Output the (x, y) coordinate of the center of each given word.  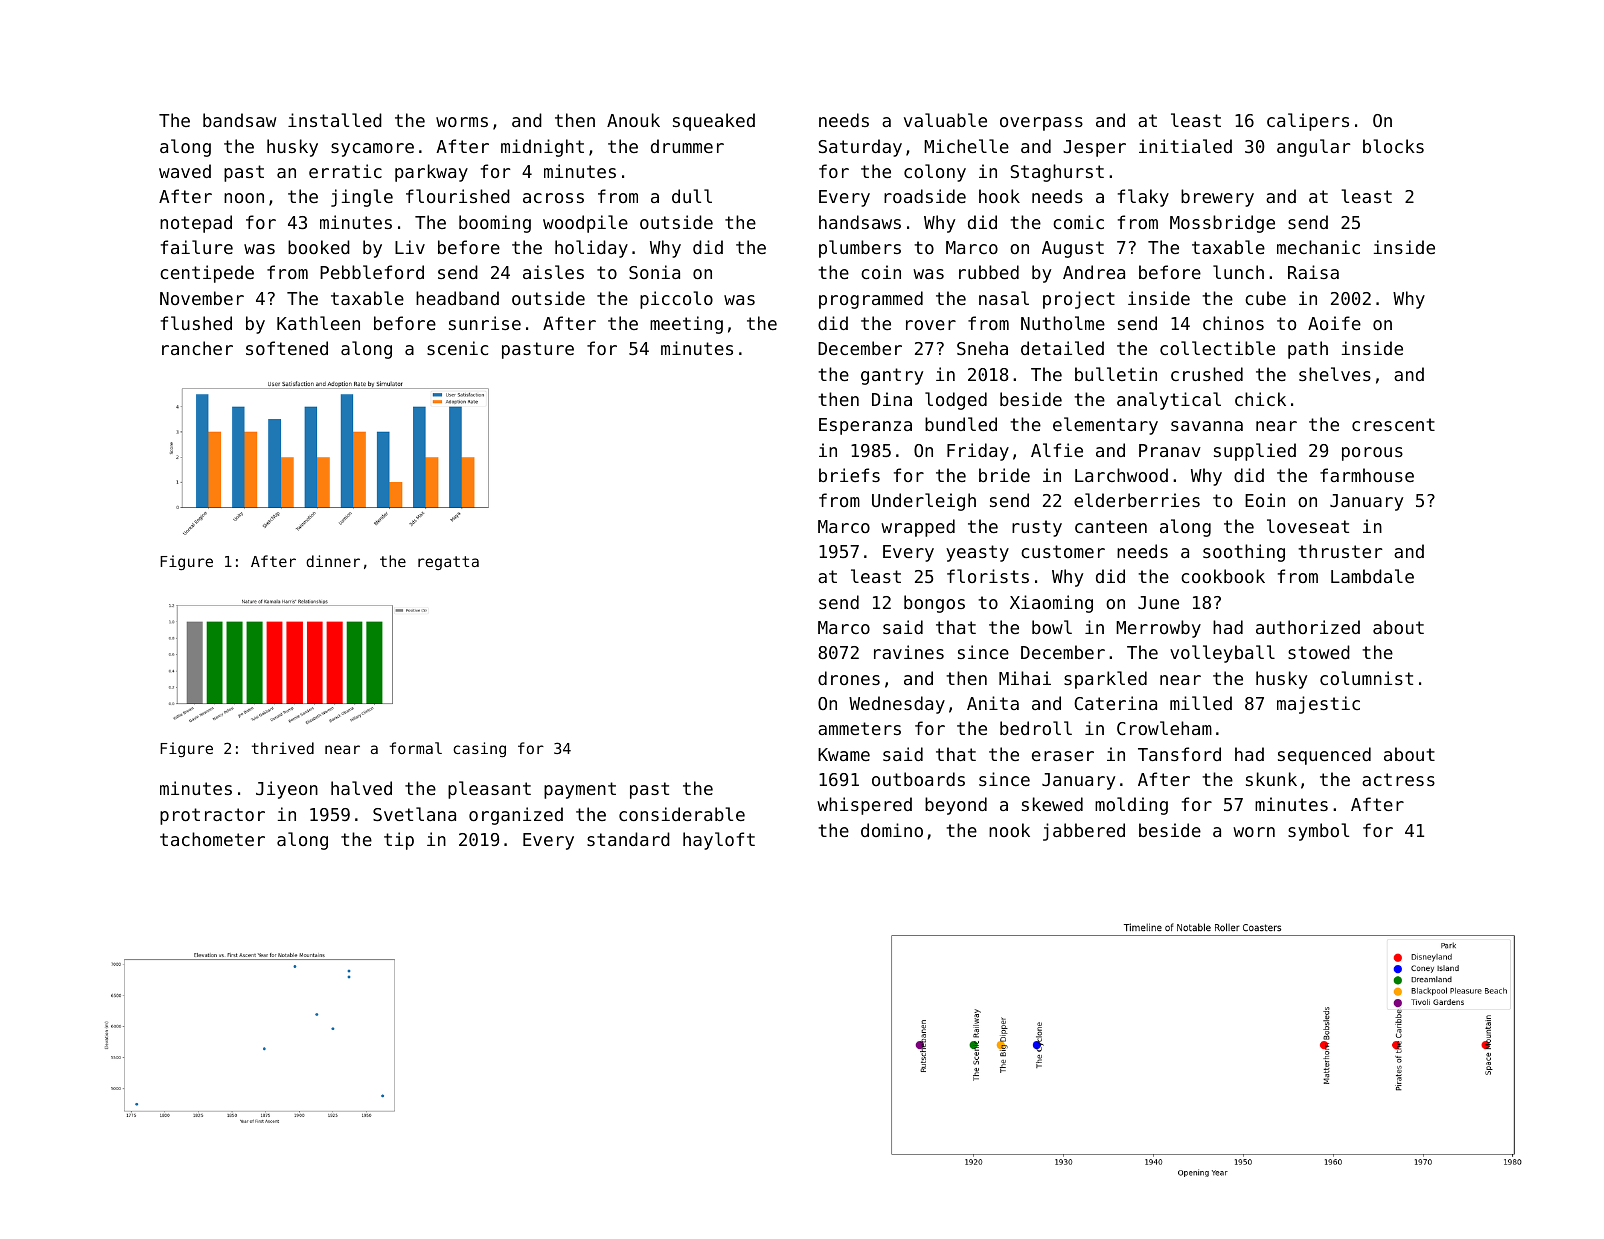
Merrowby (1158, 629)
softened (287, 348)
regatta (448, 563)
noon (244, 198)
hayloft (719, 841)
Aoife (1334, 323)
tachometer (212, 839)
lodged (956, 401)
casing (479, 749)
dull (692, 196)
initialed (1185, 146)
